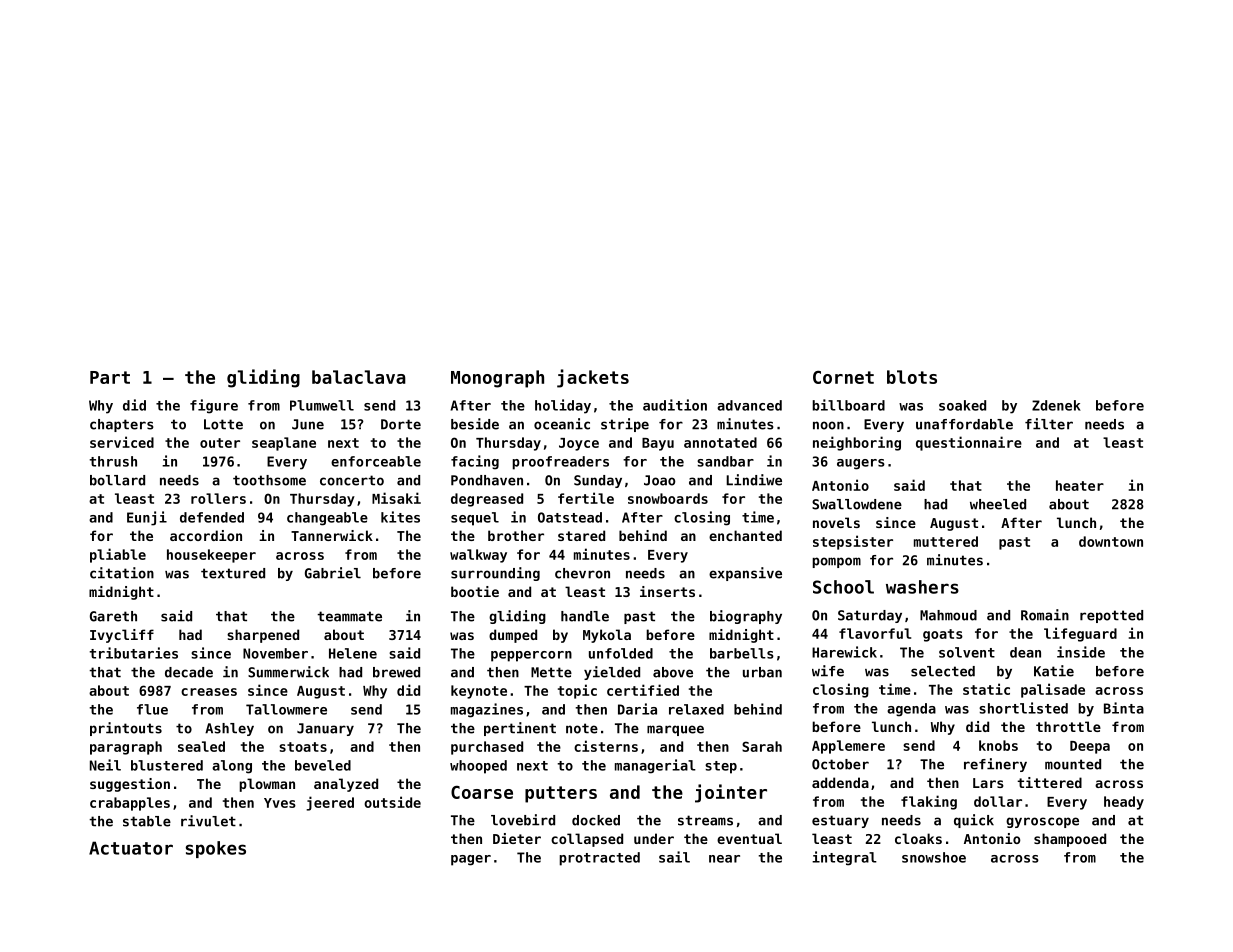  What do you see at coordinates (110, 377) in the page?
I see `Part` at bounding box center [110, 377].
